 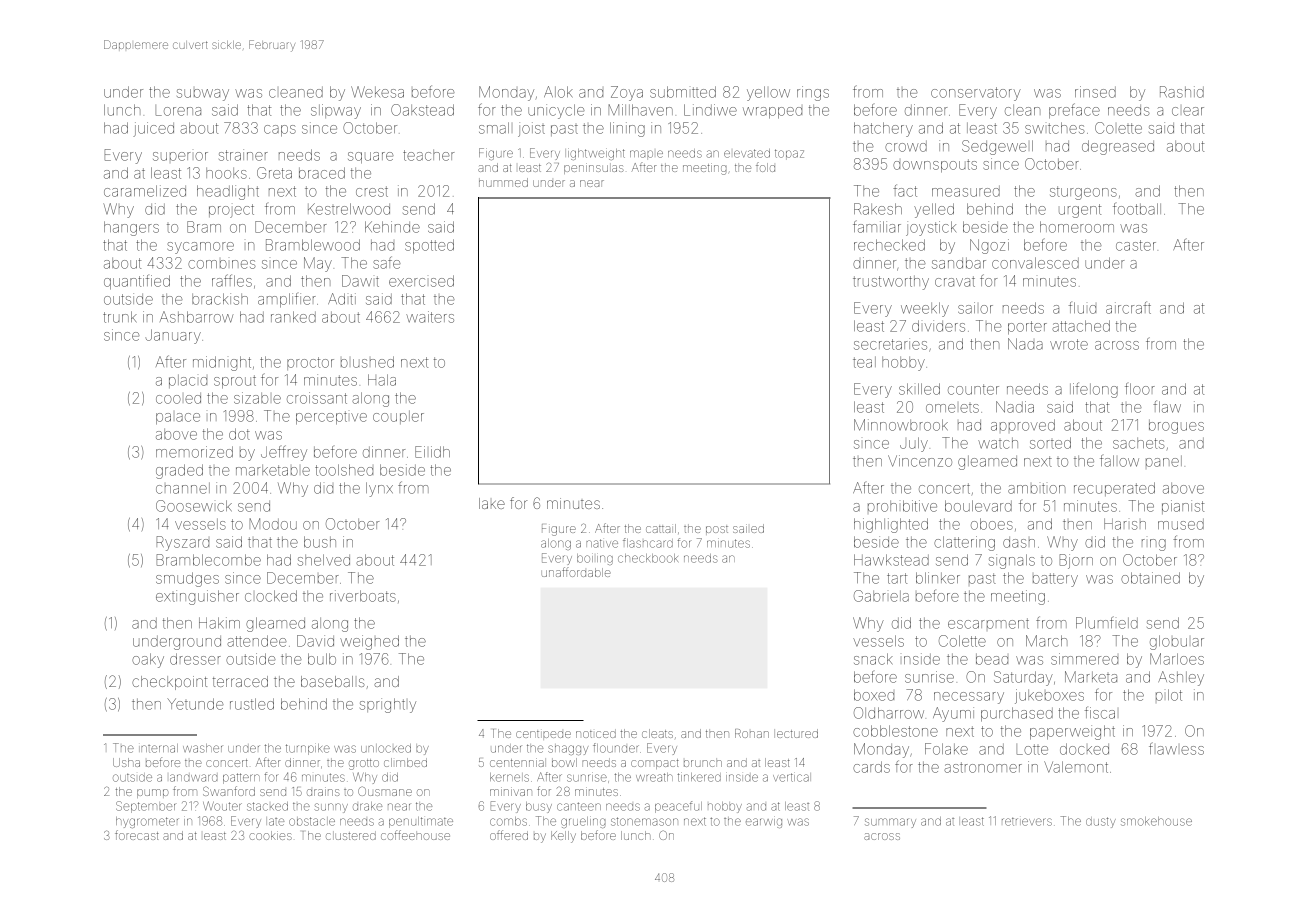 I want to click on Saturday, so click(x=1023, y=678).
